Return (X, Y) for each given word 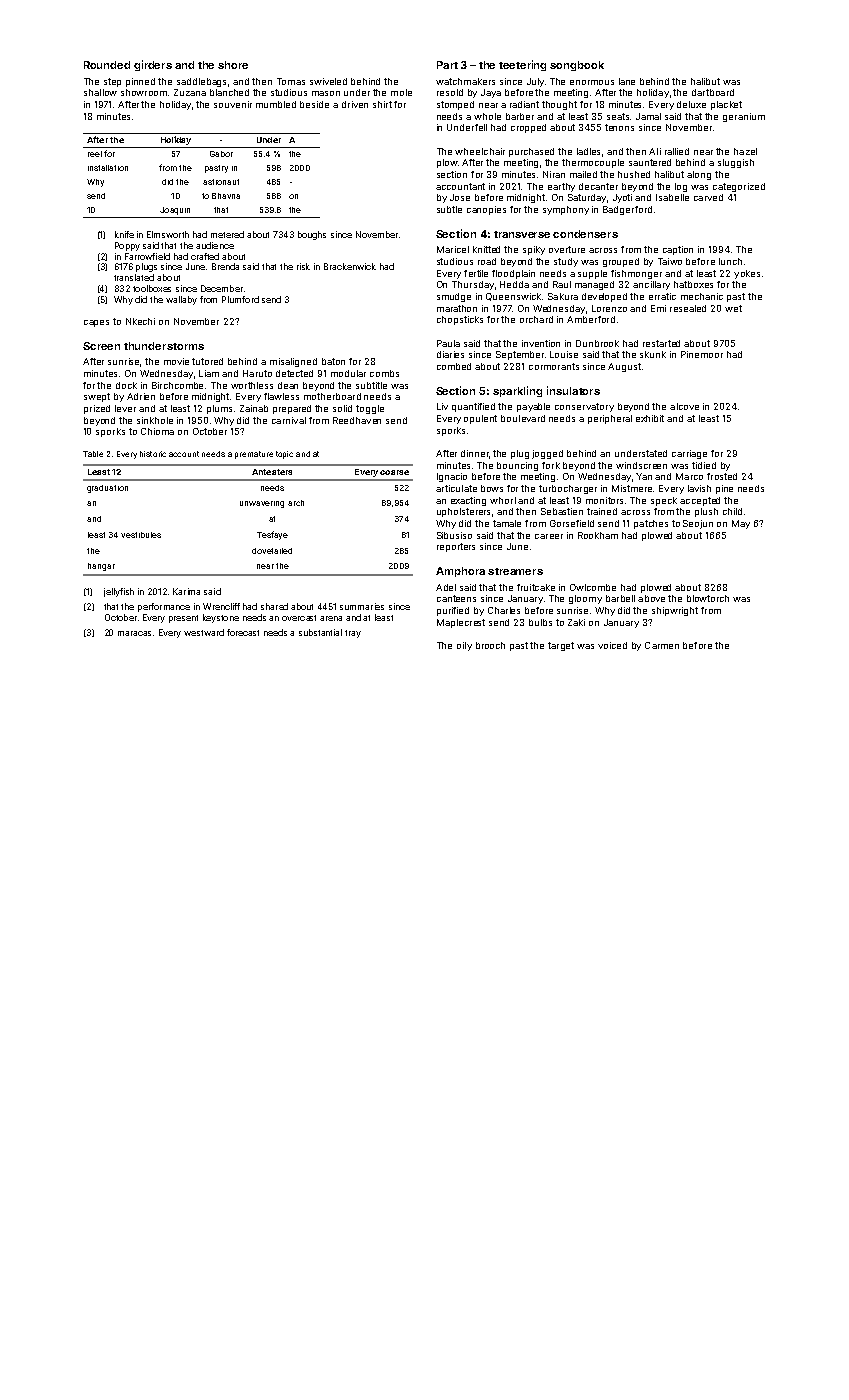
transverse (522, 234)
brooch (490, 645)
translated (134, 277)
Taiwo (670, 261)
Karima (186, 591)
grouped (621, 262)
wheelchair (480, 151)
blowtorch (708, 598)
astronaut (221, 182)
